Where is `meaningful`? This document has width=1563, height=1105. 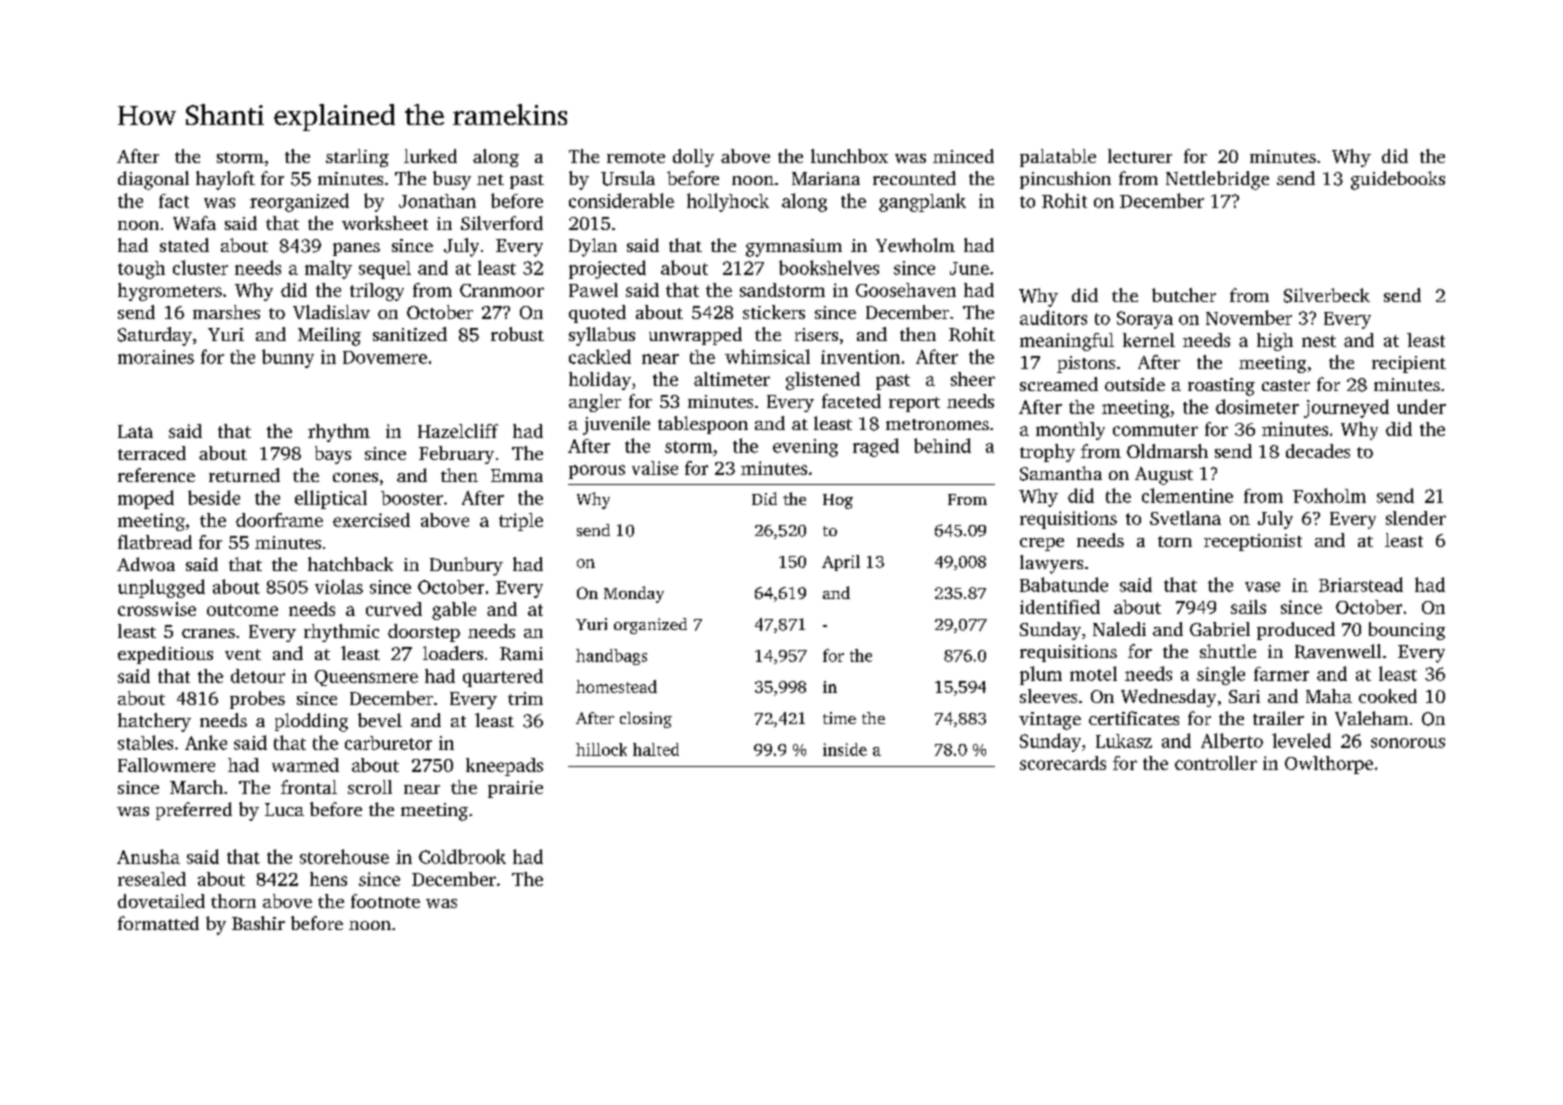 meaningful is located at coordinates (1067, 342).
